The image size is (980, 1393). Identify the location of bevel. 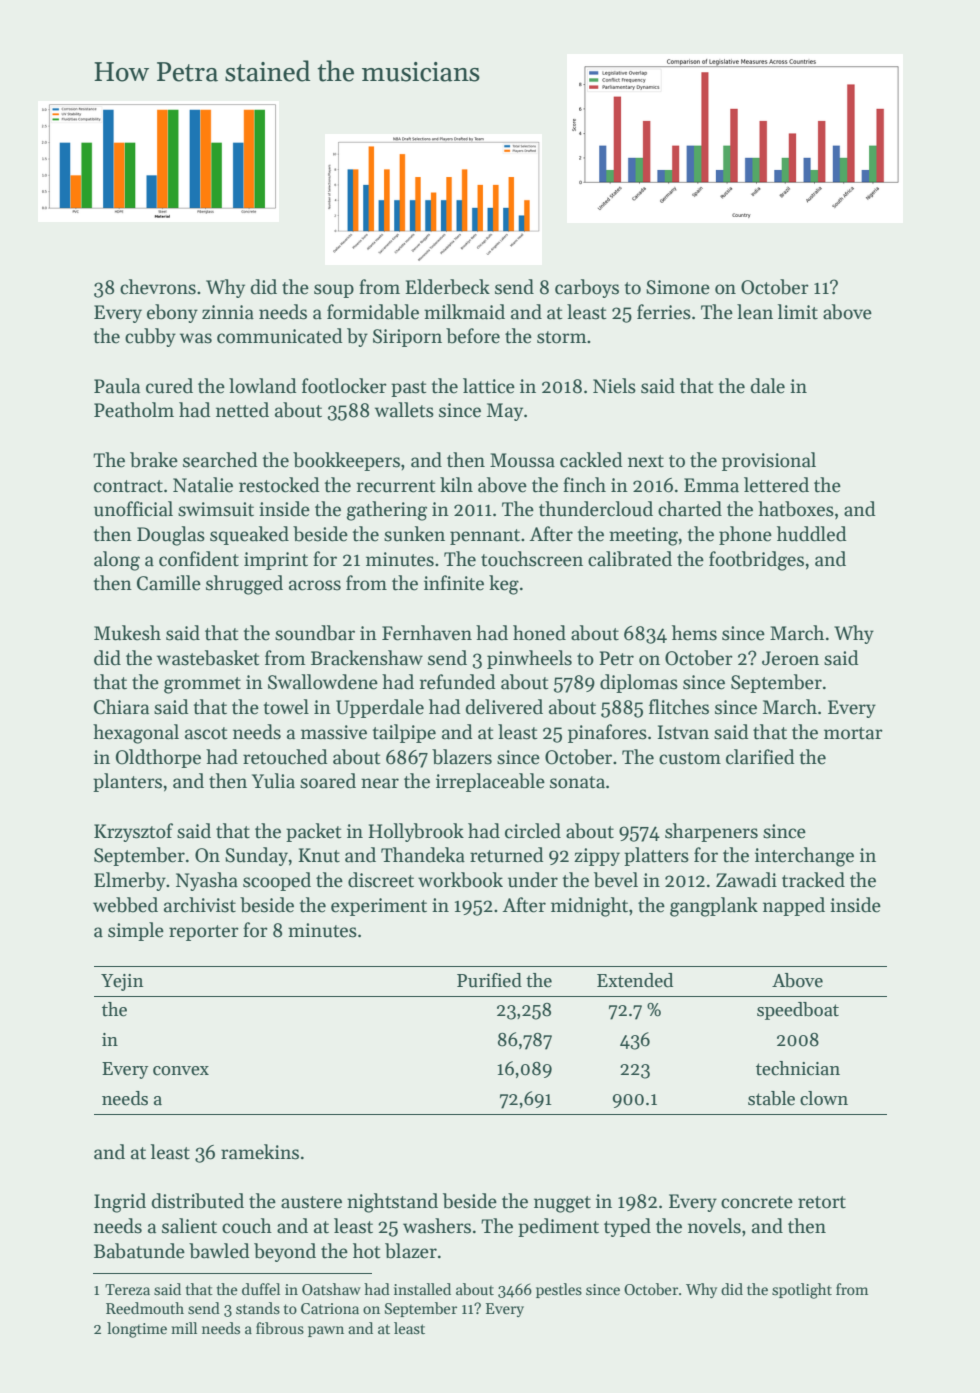
(616, 880).
